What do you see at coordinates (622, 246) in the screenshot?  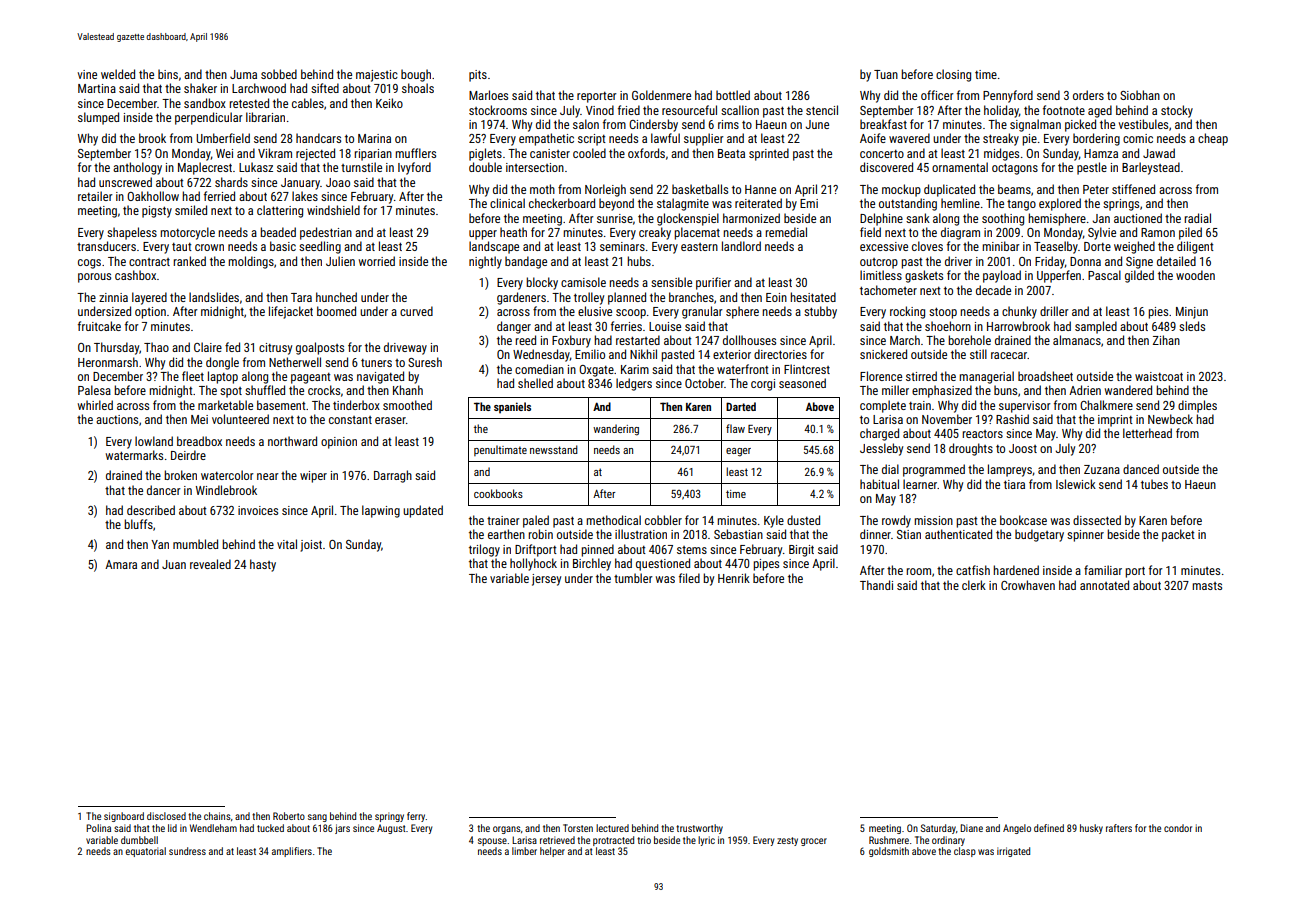 I see `seminars` at bounding box center [622, 246].
